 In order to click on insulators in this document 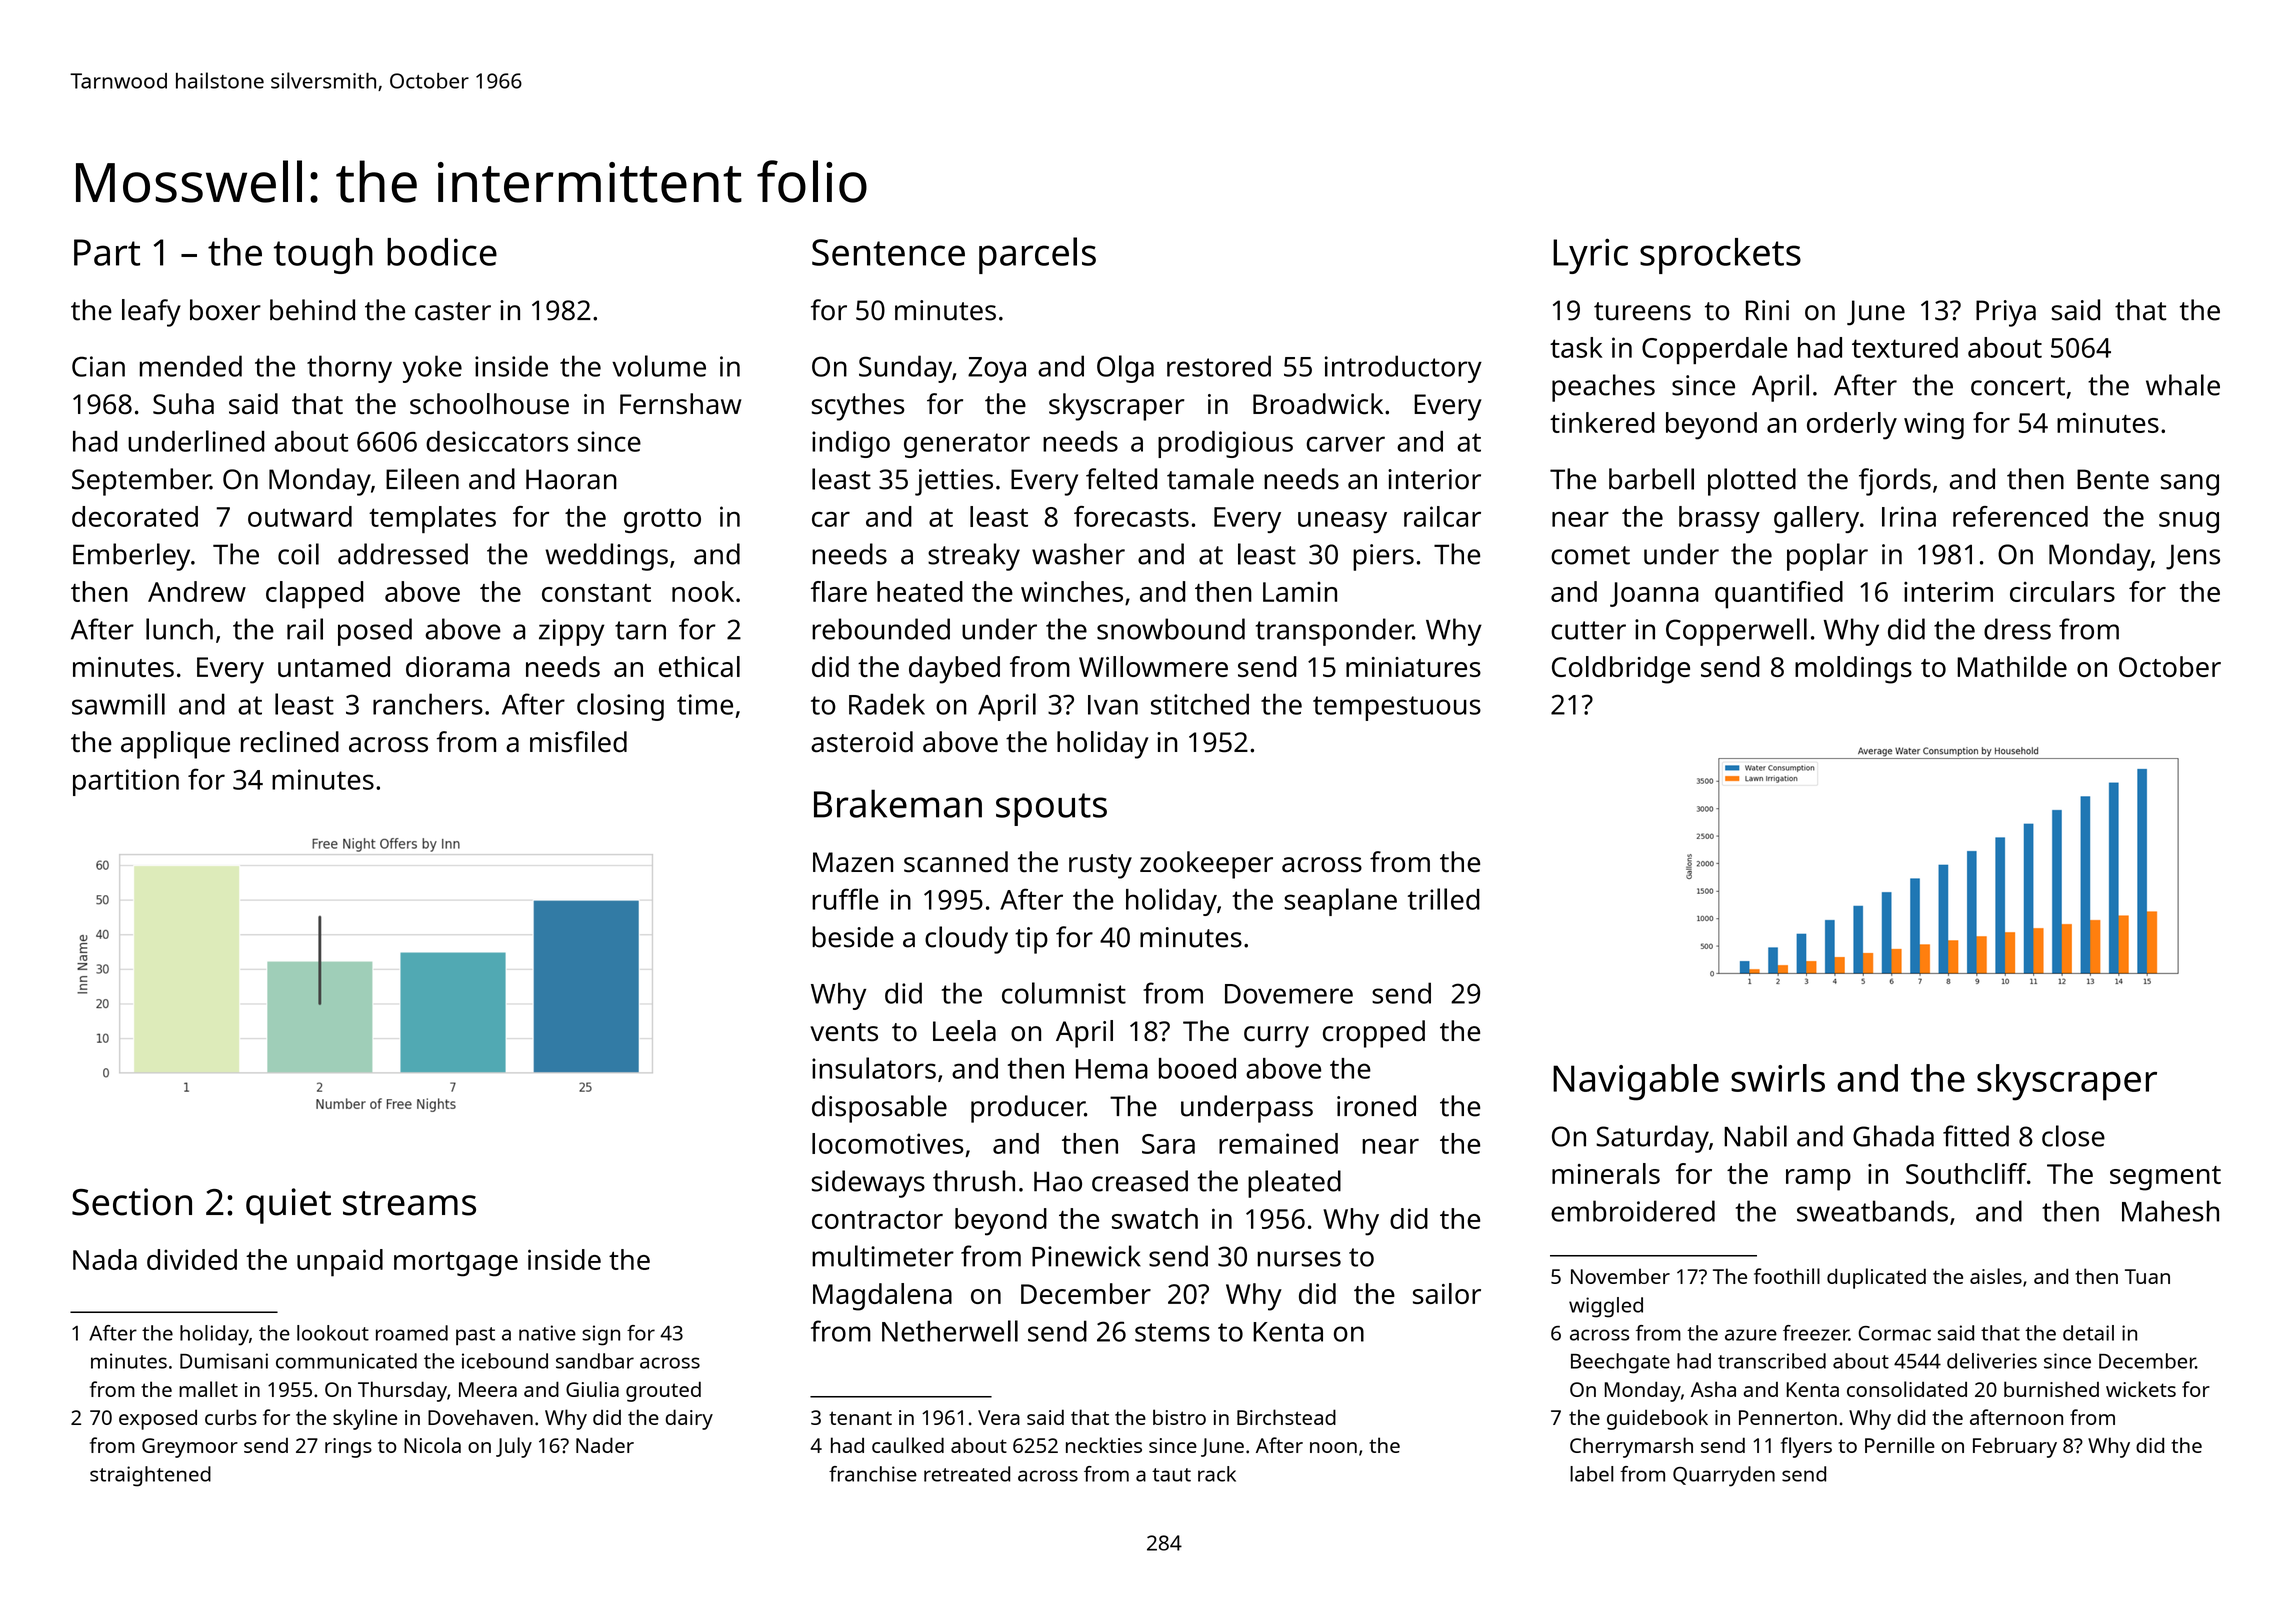, I will do `click(874, 1068)`.
